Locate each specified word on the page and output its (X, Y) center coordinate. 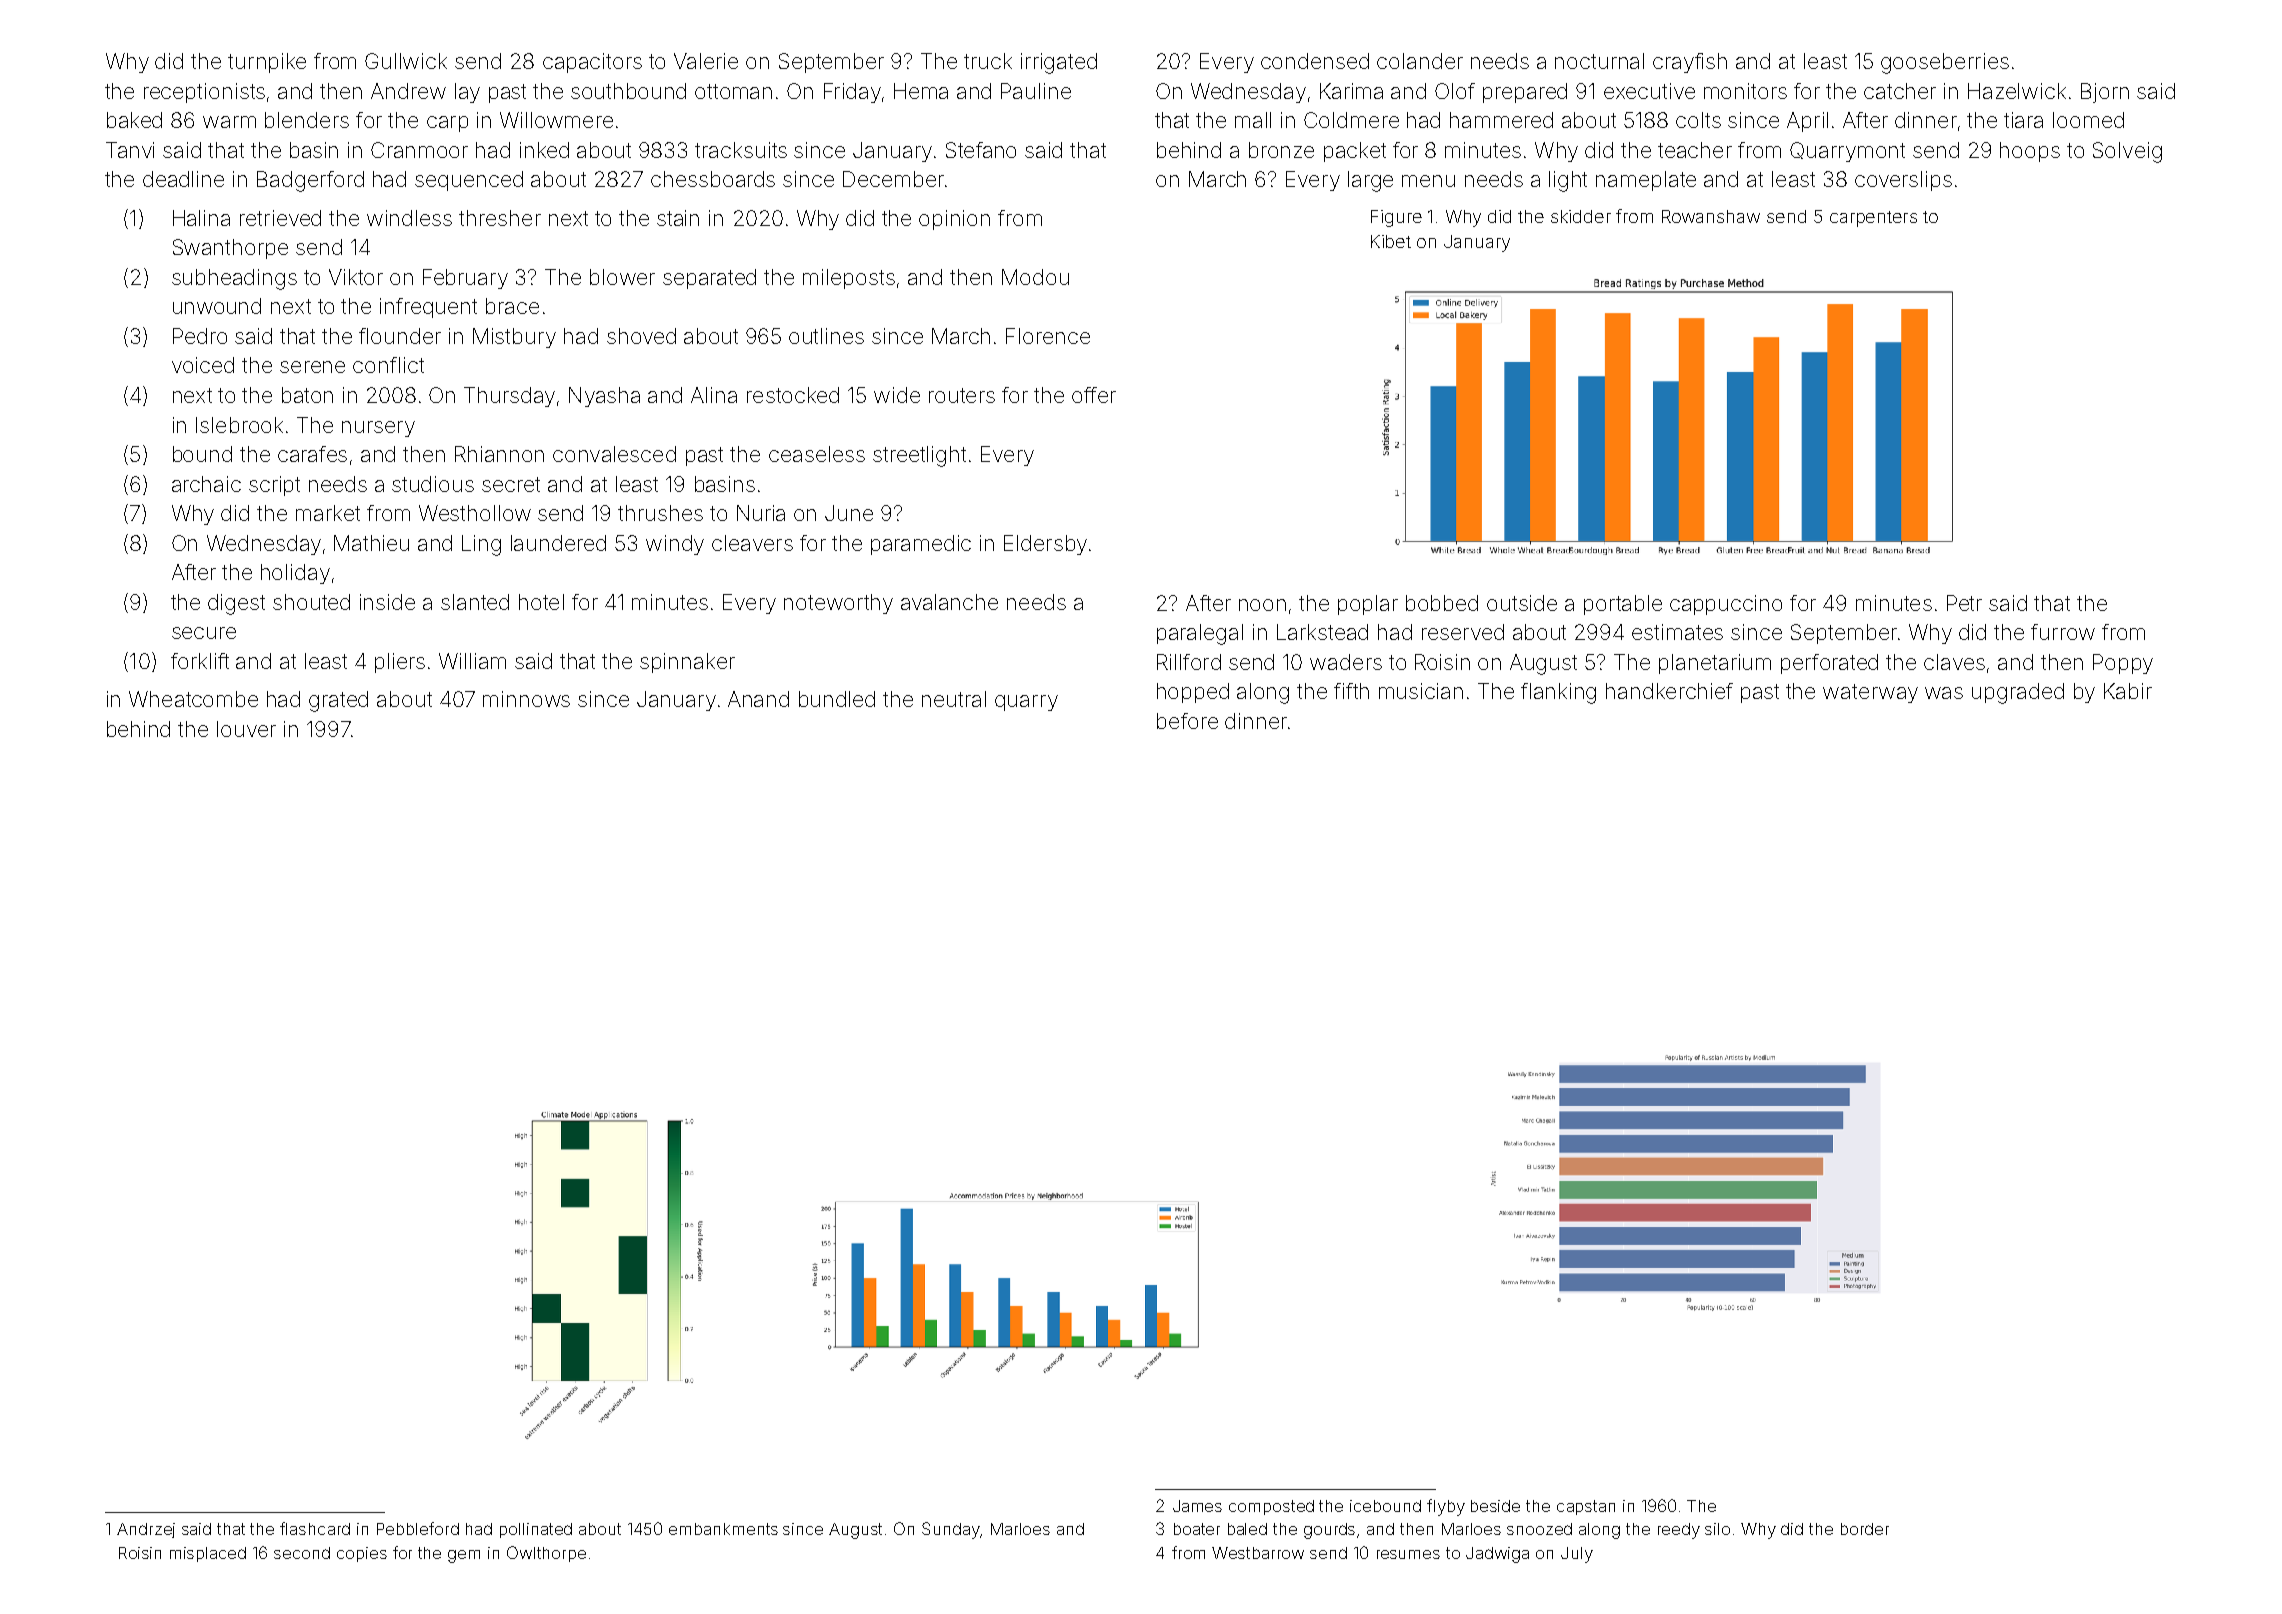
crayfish (1690, 63)
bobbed (1442, 603)
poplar (1368, 605)
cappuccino (1726, 605)
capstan (1586, 1507)
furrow (2063, 632)
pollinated (536, 1530)
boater (1197, 1529)
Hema (921, 91)
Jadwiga (1497, 1555)
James (1197, 1506)
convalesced (614, 454)
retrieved (280, 218)
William (472, 661)
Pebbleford (418, 1528)
